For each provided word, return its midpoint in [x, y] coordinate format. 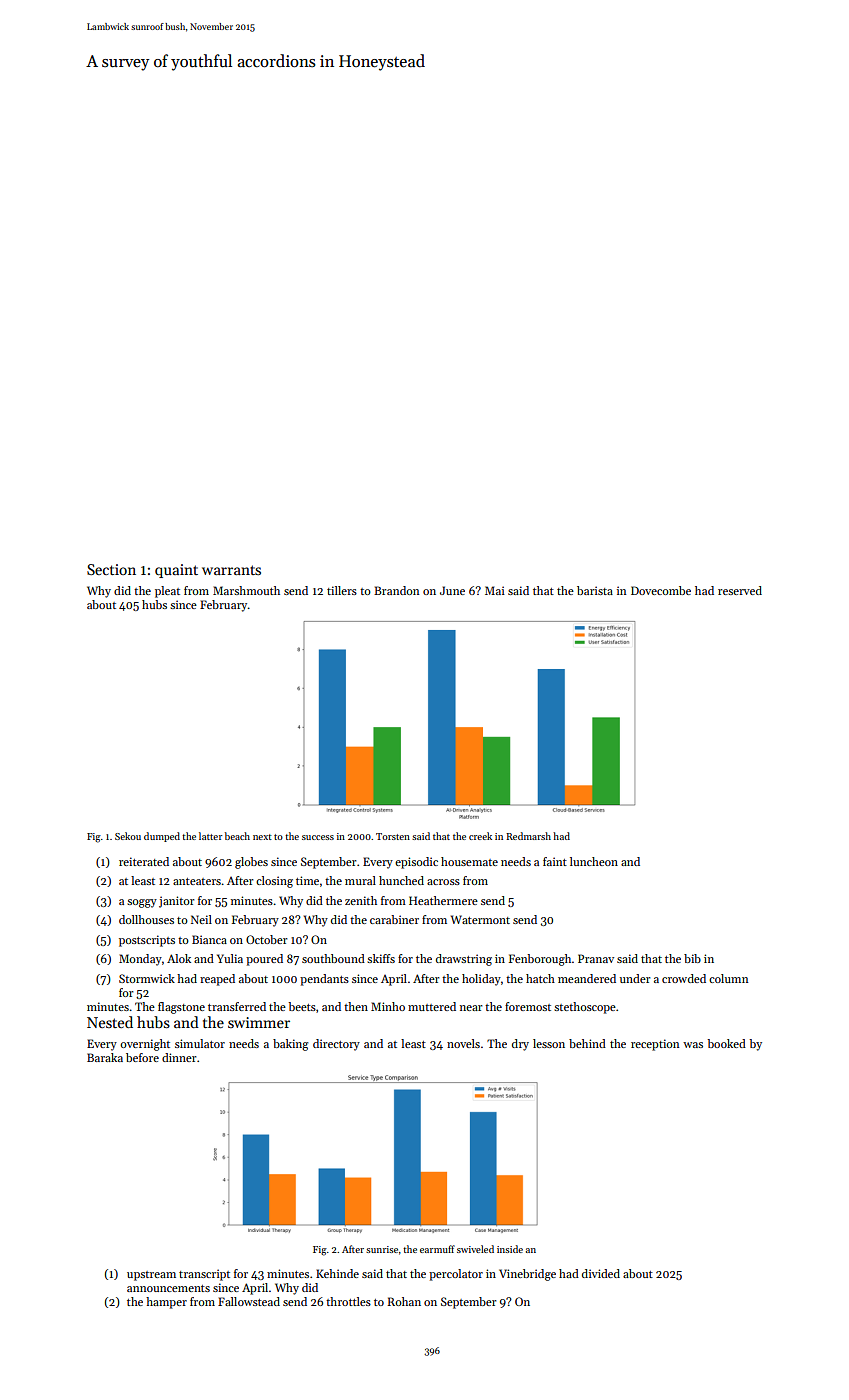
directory [336, 1045]
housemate [469, 861]
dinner [179, 1057]
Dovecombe [661, 590]
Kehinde [337, 1273]
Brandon [396, 590]
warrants [231, 570]
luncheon [594, 861]
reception [655, 1045]
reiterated [144, 861]
